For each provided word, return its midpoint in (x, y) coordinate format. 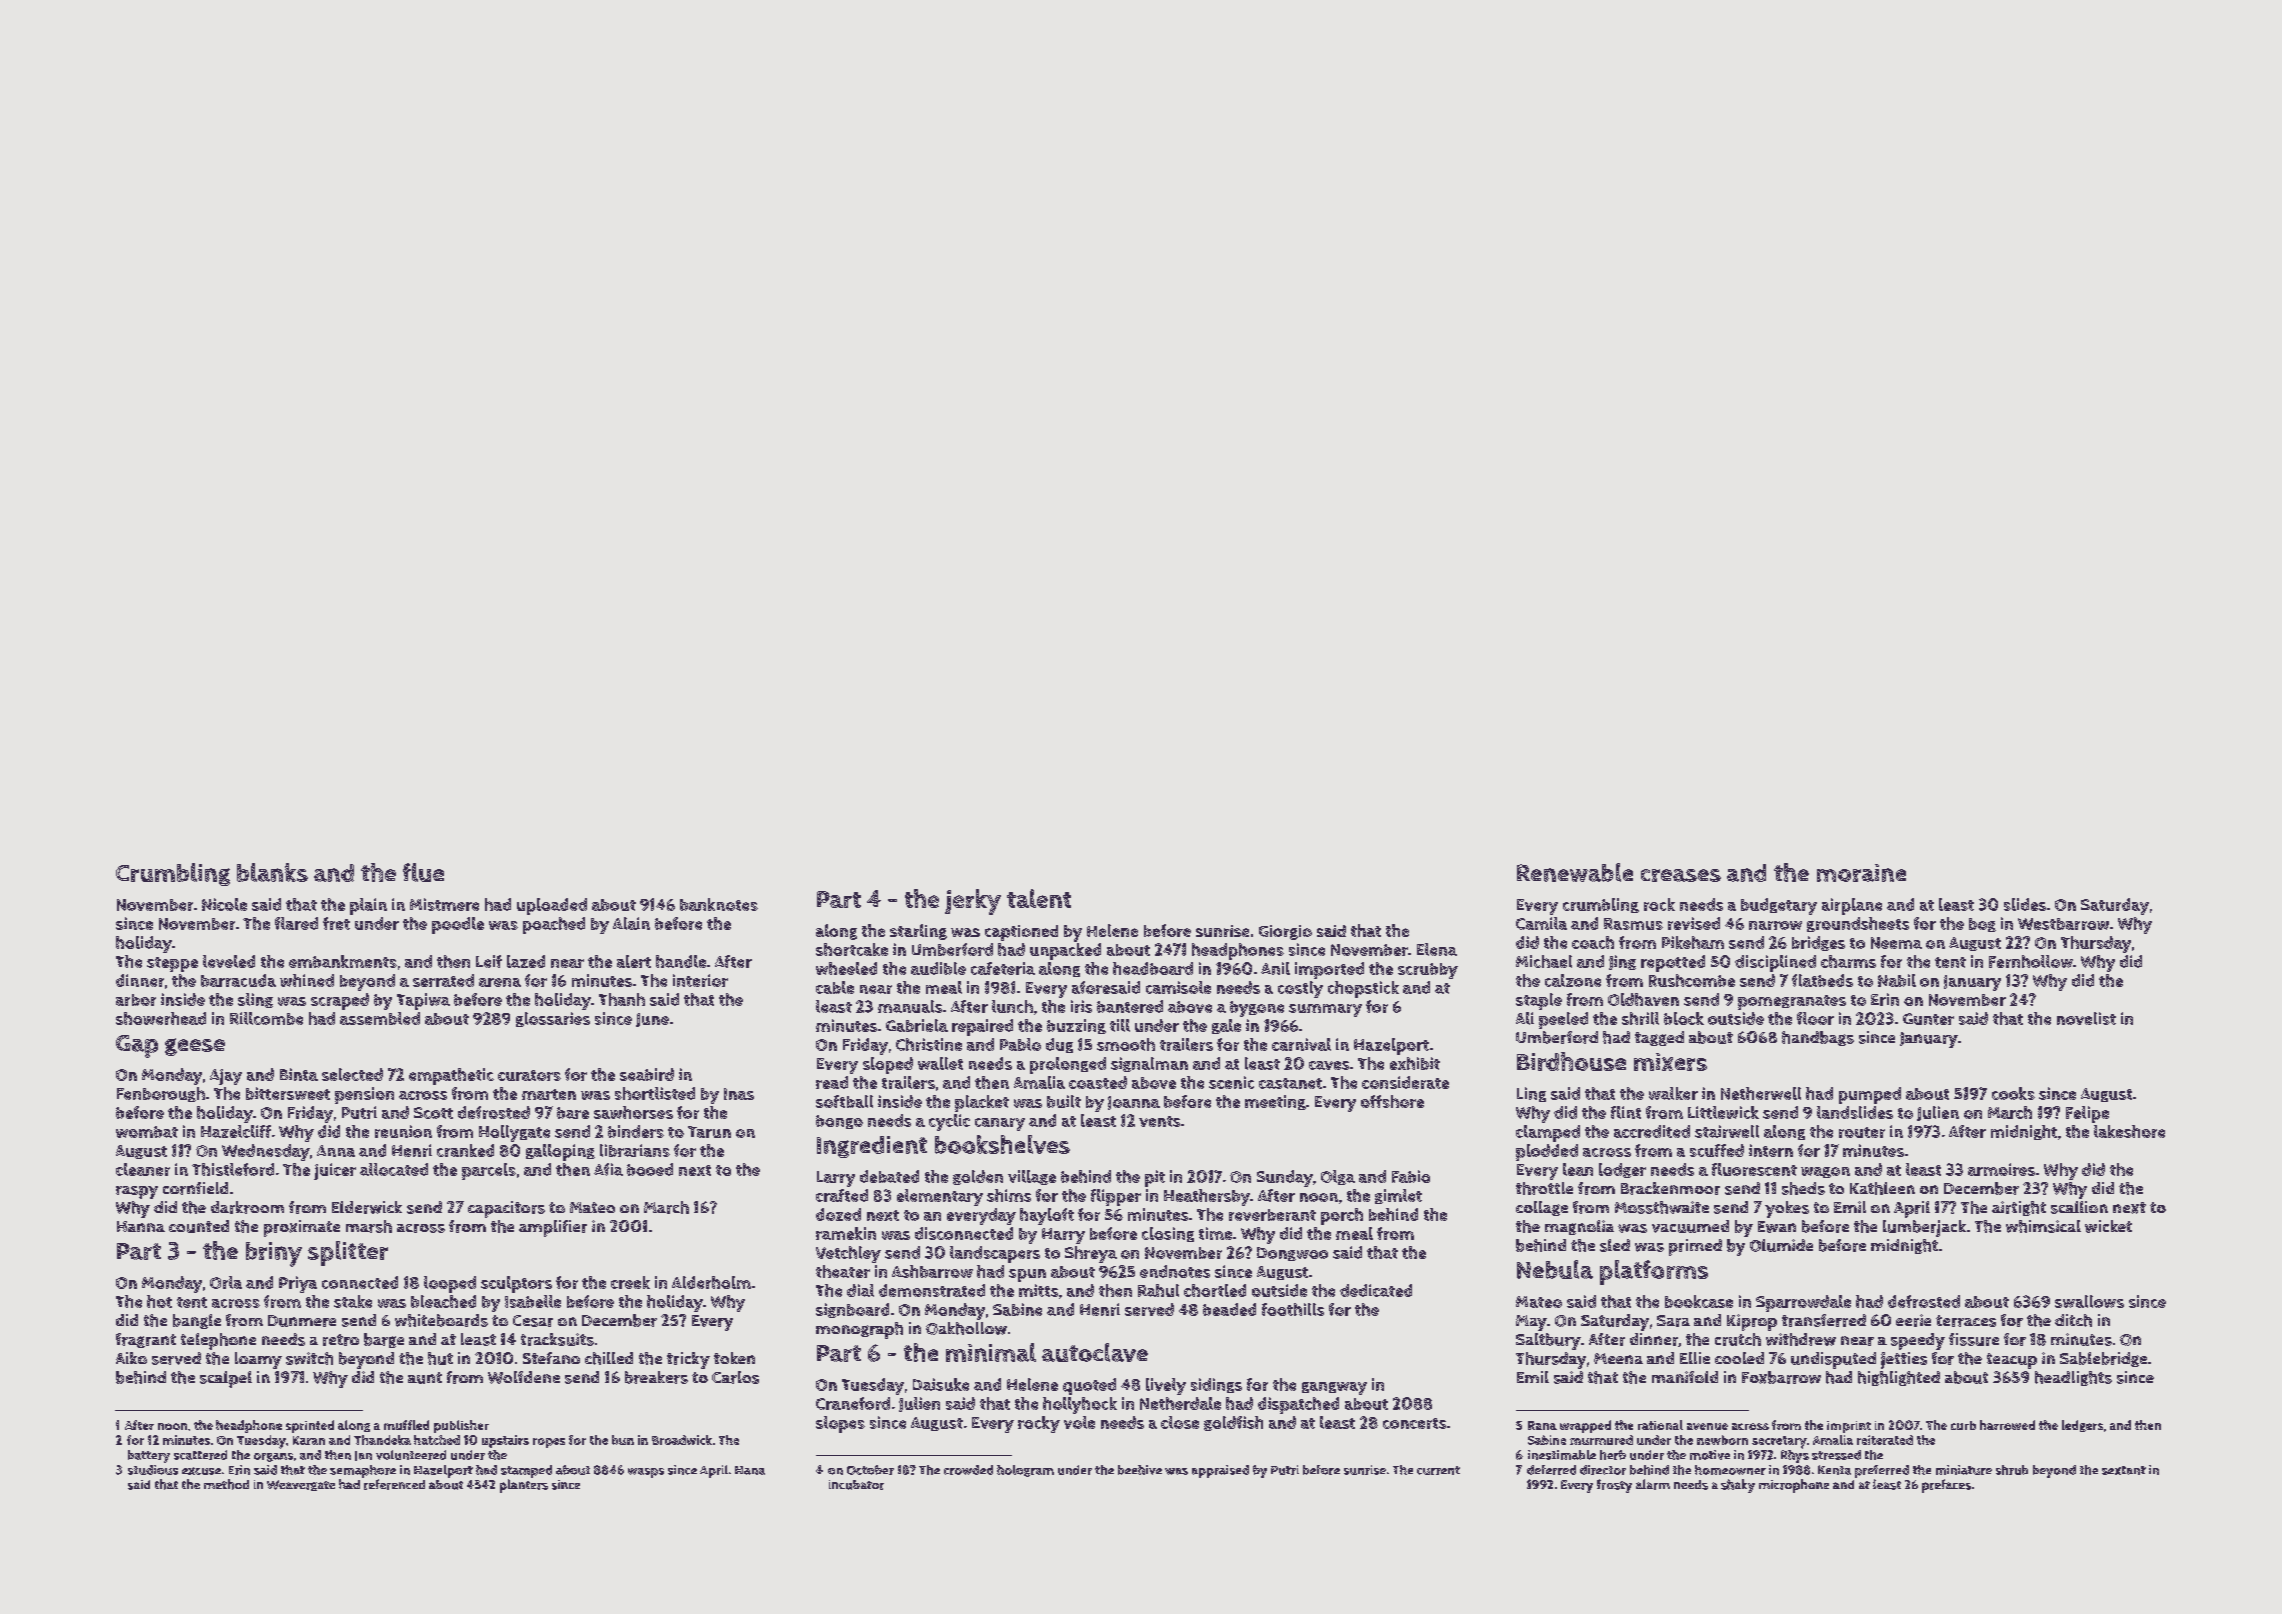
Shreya (1091, 1254)
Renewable (1575, 872)
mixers (1670, 1062)
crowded (968, 1470)
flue (423, 872)
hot (159, 1301)
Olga (1338, 1177)
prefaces (1946, 1486)
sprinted (310, 1426)
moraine (1861, 873)
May (1531, 1323)
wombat (147, 1132)
